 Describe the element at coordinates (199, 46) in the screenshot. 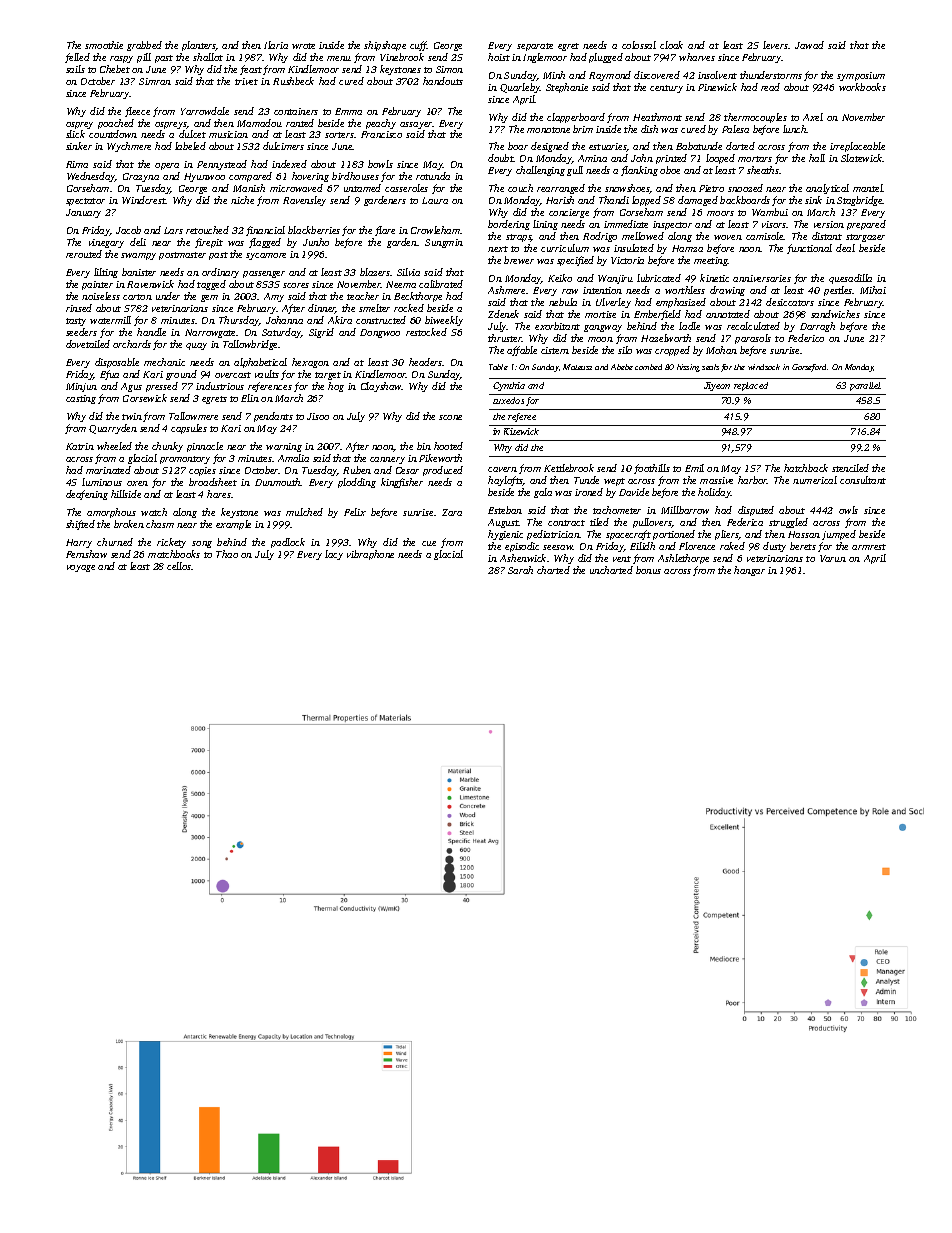

I see `planters` at that location.
